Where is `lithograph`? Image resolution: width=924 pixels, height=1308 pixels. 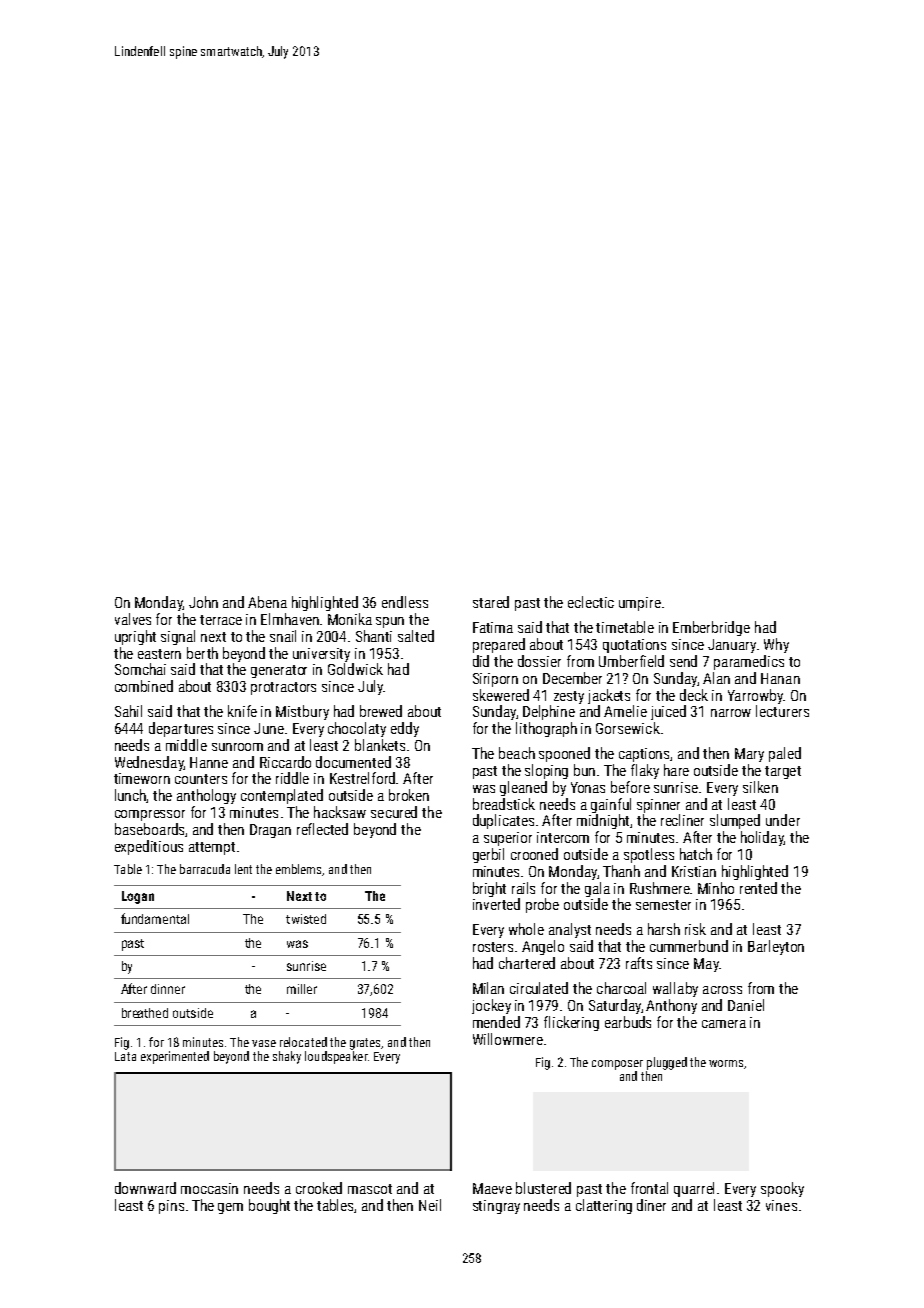 lithograph is located at coordinates (546, 729).
